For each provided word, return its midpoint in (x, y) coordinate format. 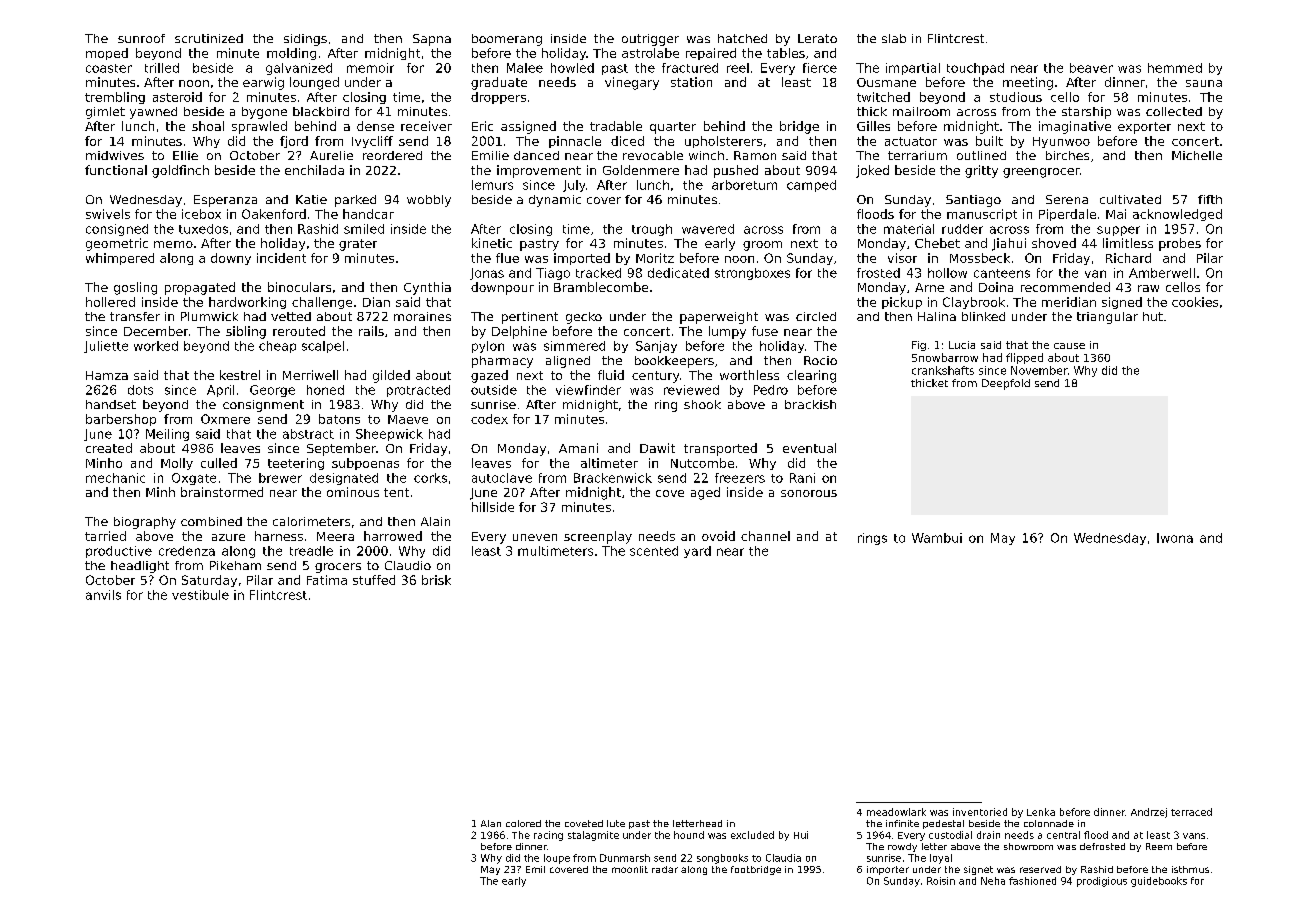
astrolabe (650, 53)
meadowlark (896, 812)
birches (1067, 155)
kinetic (492, 243)
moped (107, 54)
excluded (752, 835)
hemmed (1175, 68)
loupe (557, 859)
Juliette (106, 347)
